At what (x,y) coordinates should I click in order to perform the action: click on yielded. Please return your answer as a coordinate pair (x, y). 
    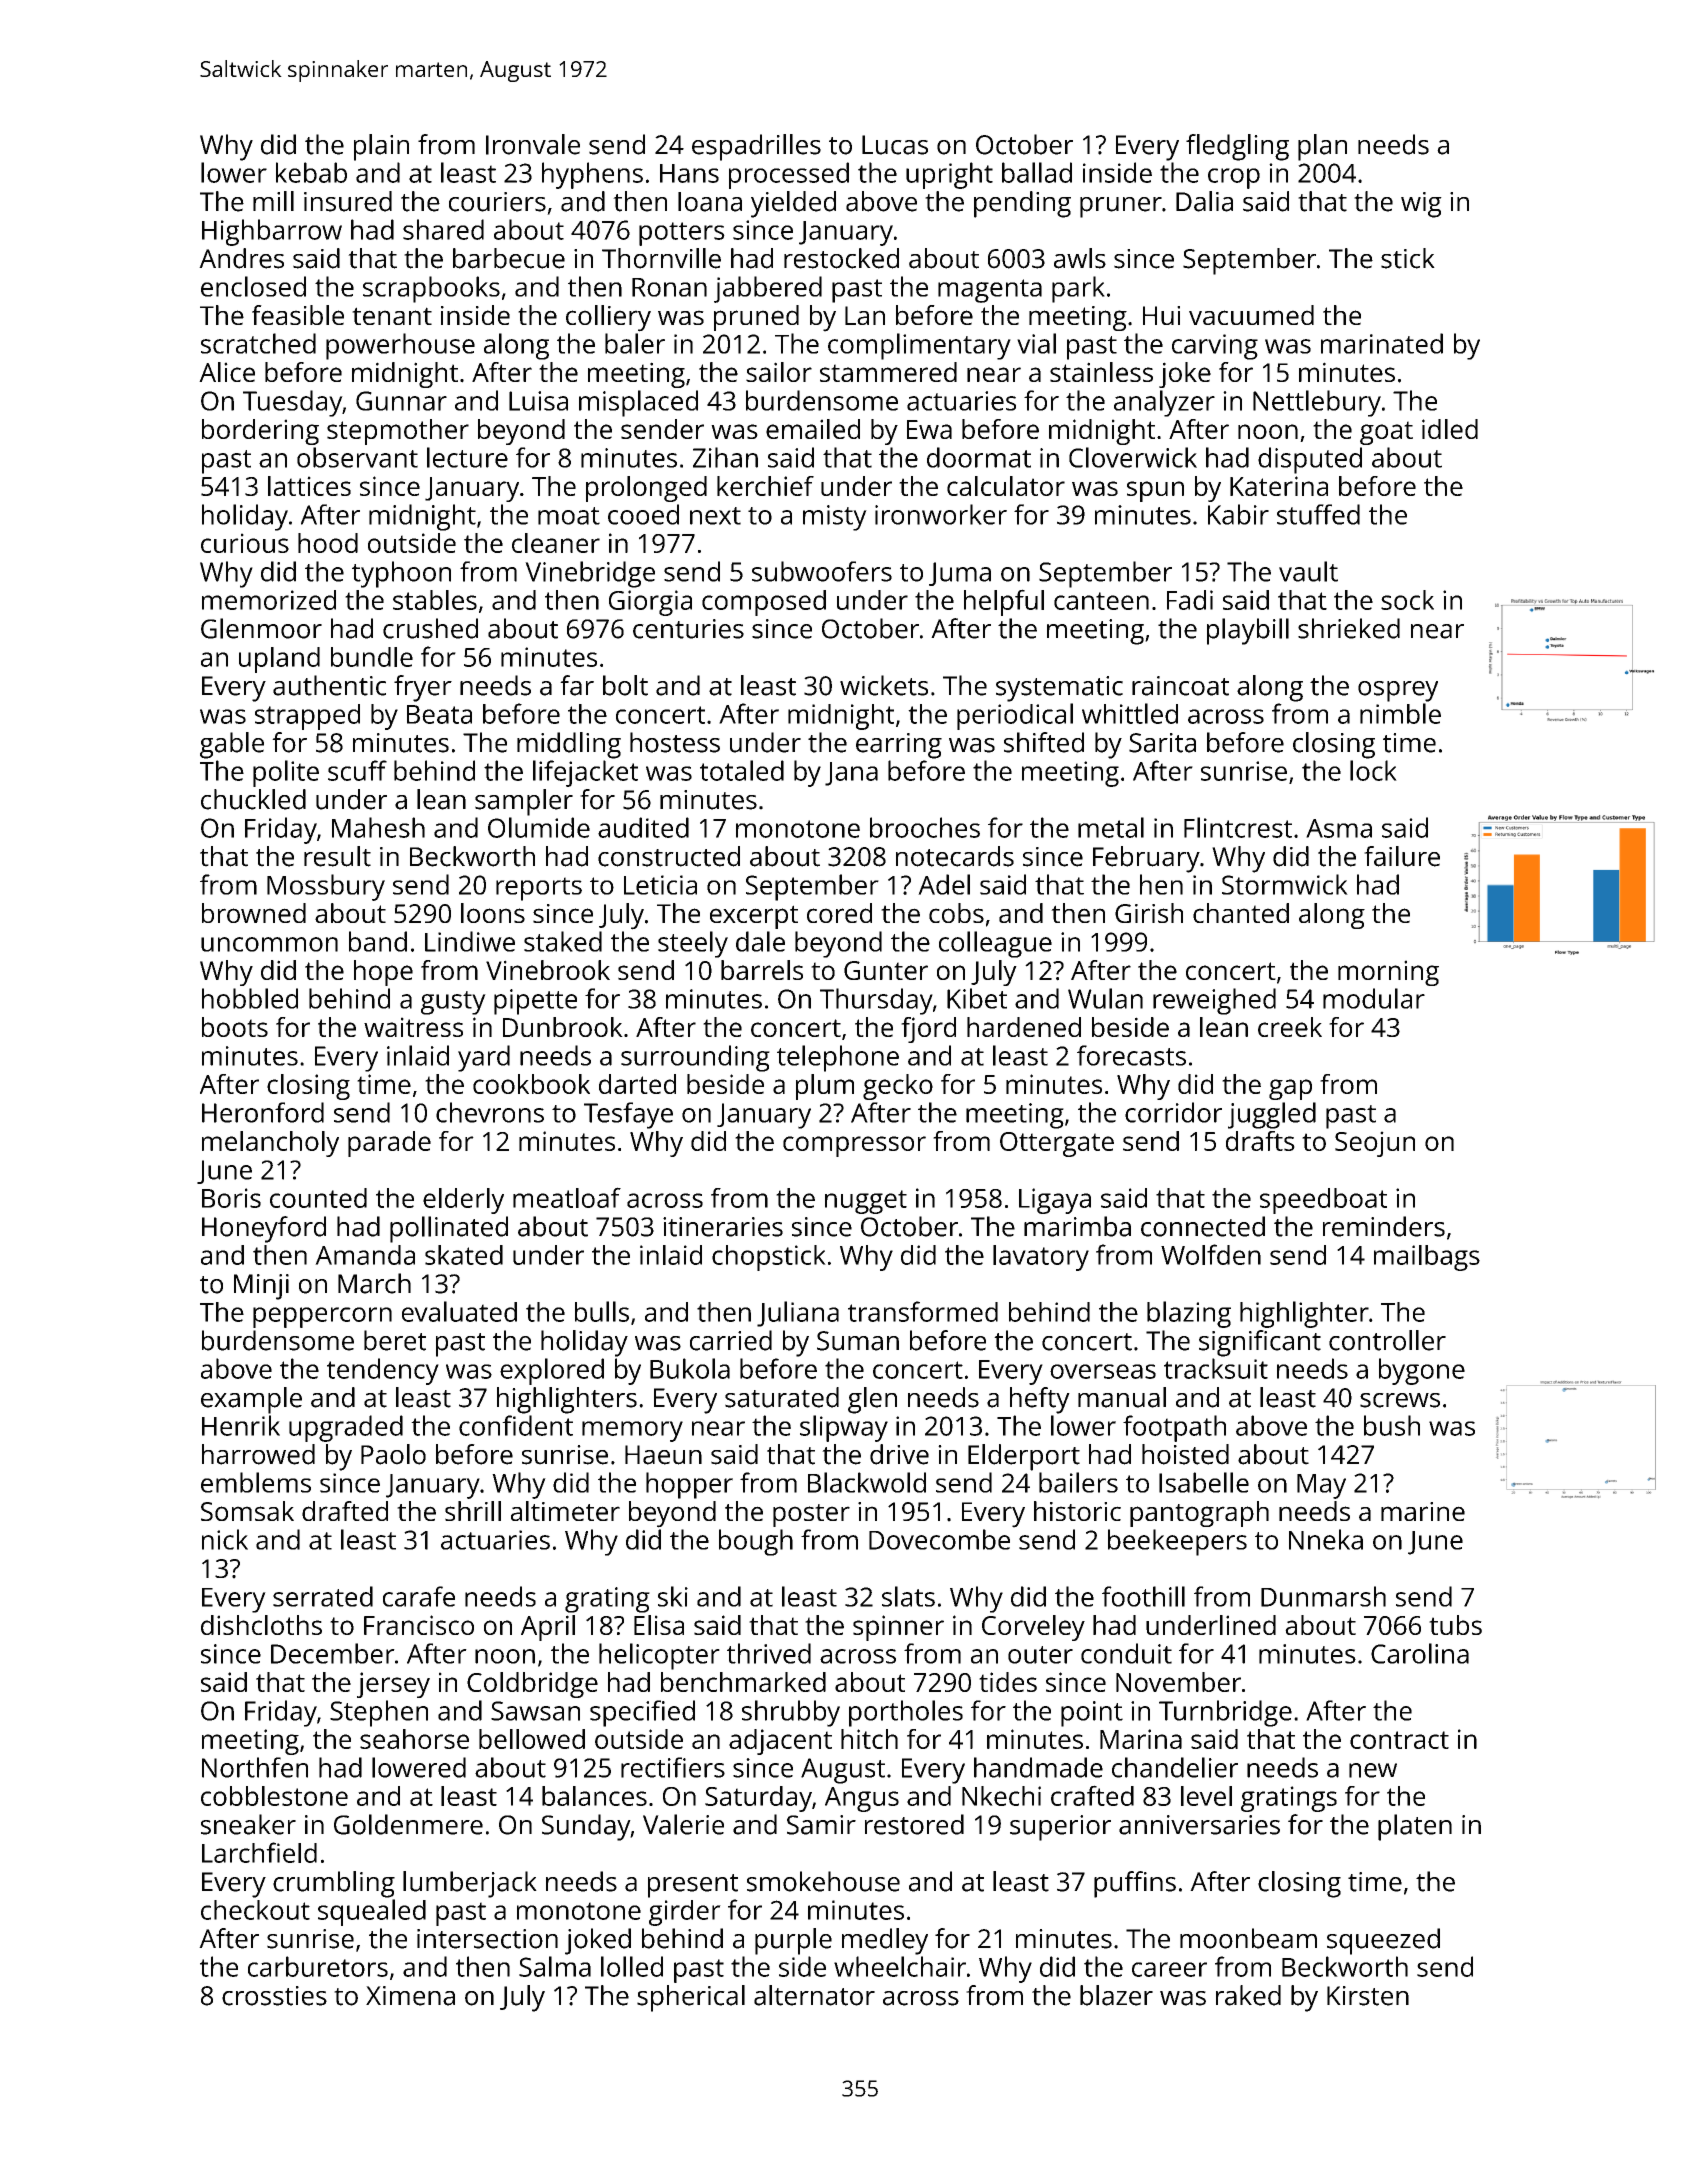
    Looking at the image, I should click on (793, 204).
